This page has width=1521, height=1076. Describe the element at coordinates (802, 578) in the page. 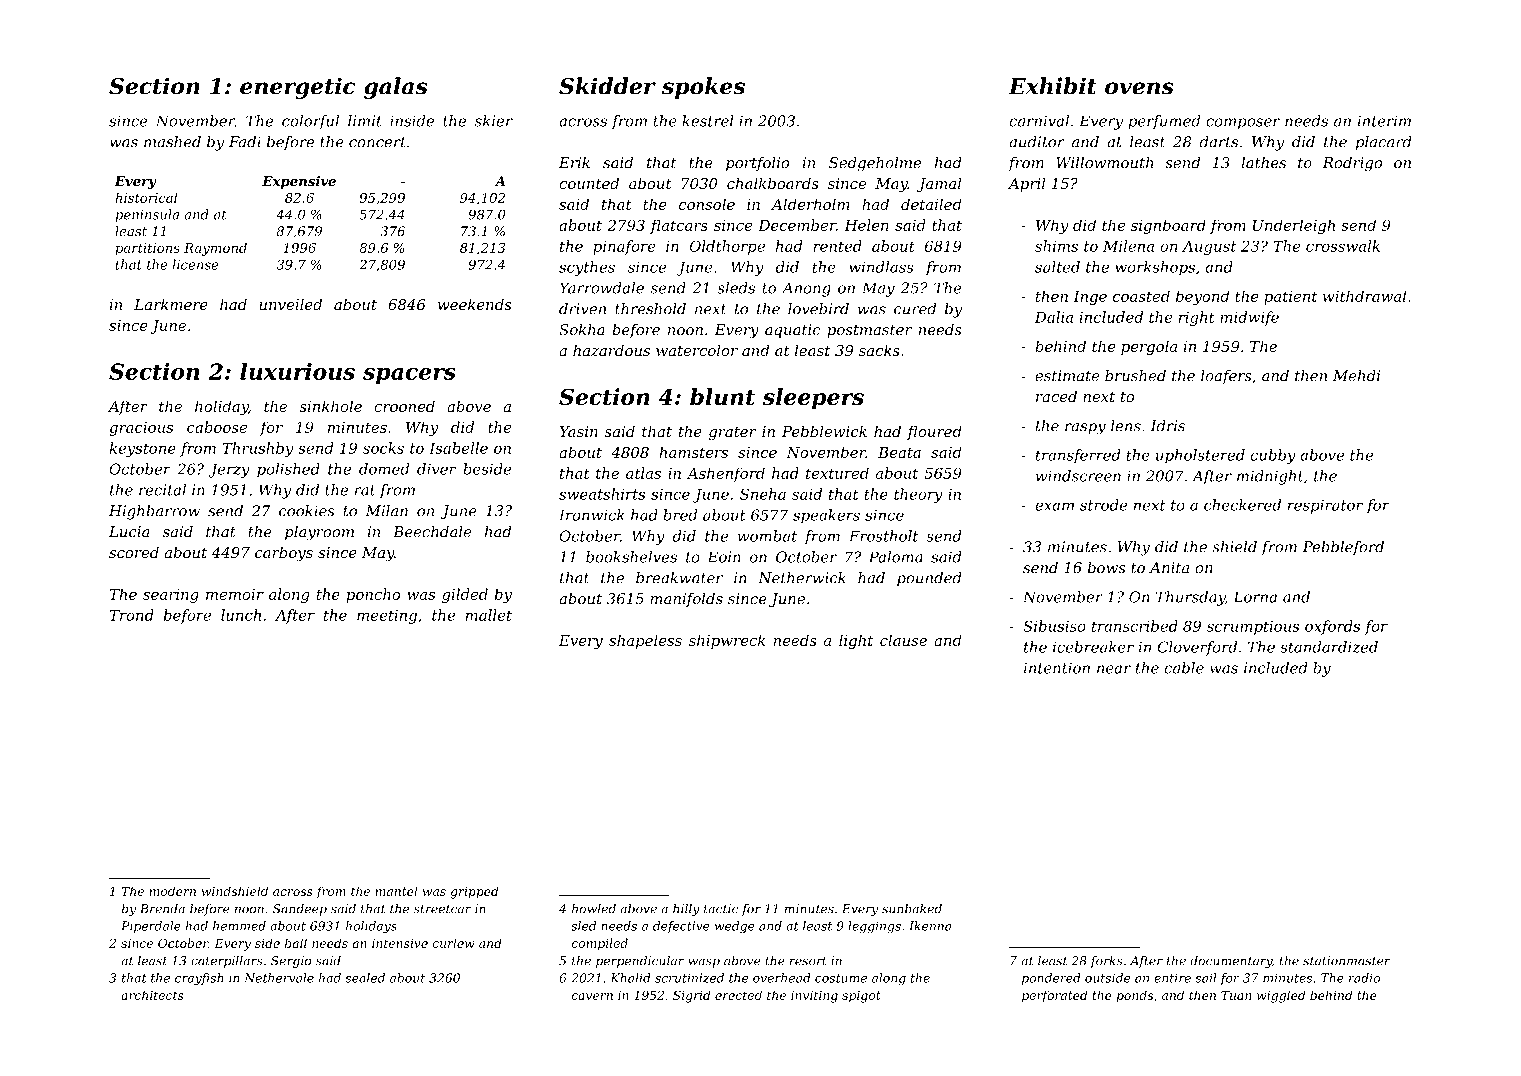

I see `Netherwick` at that location.
